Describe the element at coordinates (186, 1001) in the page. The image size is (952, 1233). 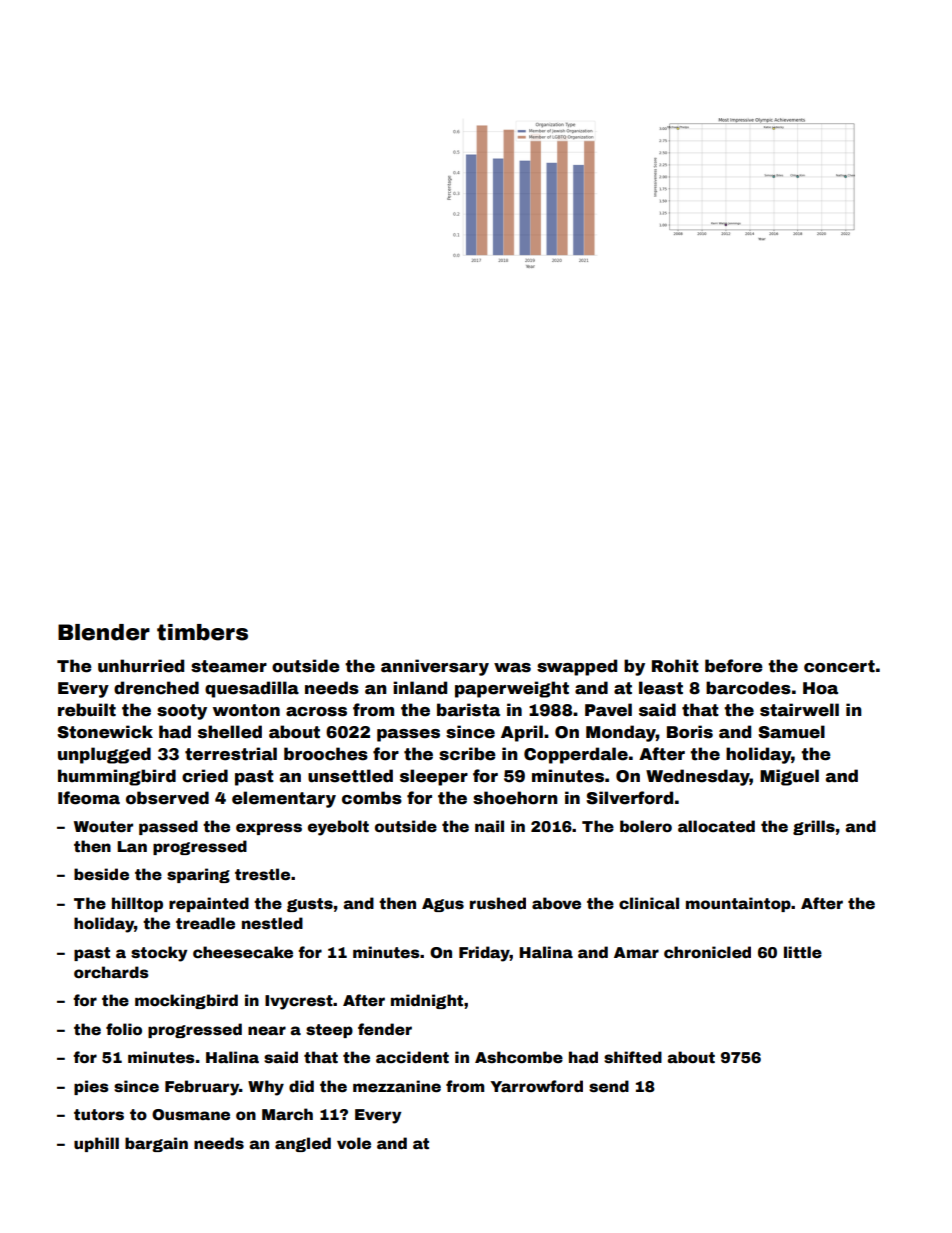
I see `mockingbird` at that location.
